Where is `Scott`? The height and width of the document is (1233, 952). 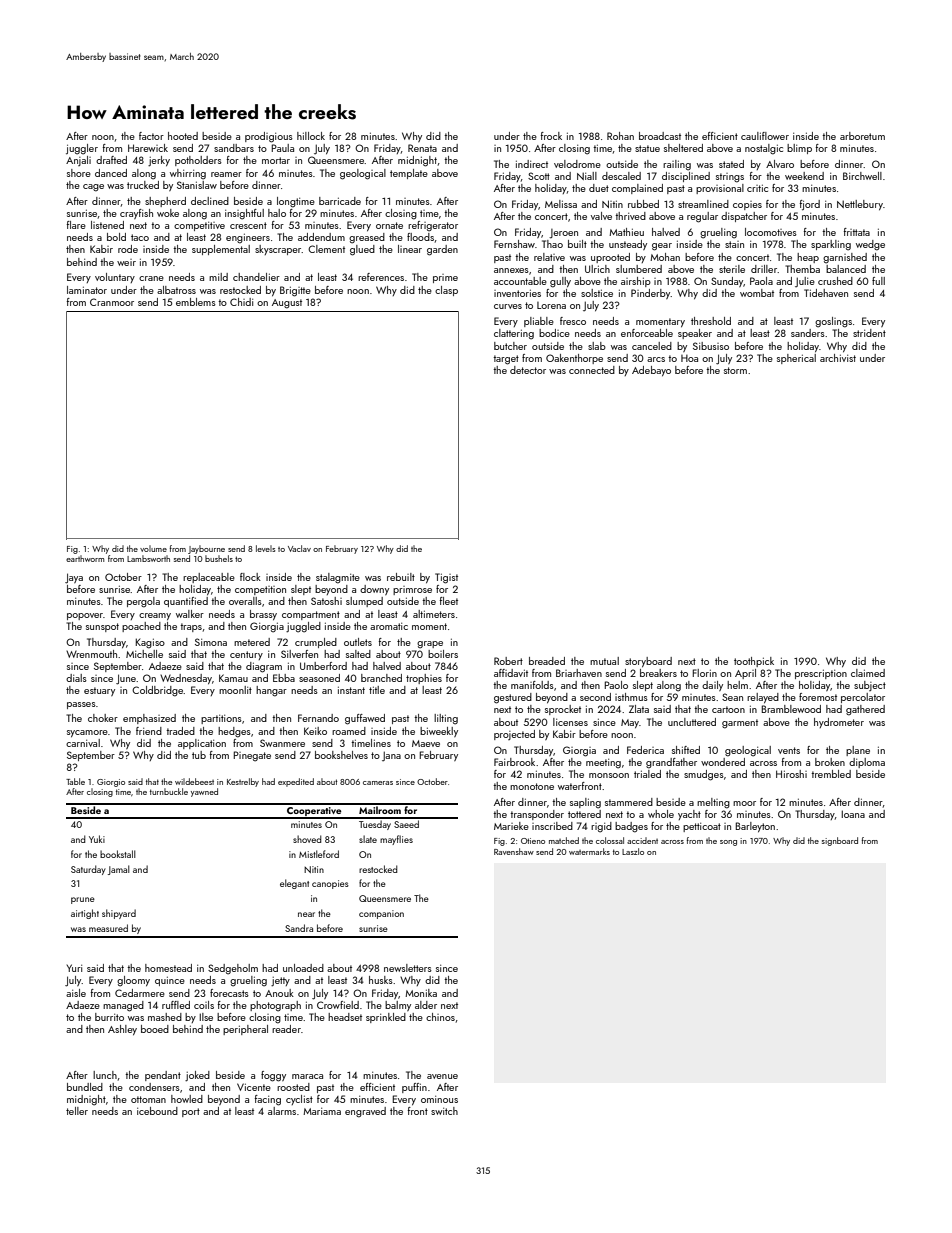
Scott is located at coordinates (539, 176).
